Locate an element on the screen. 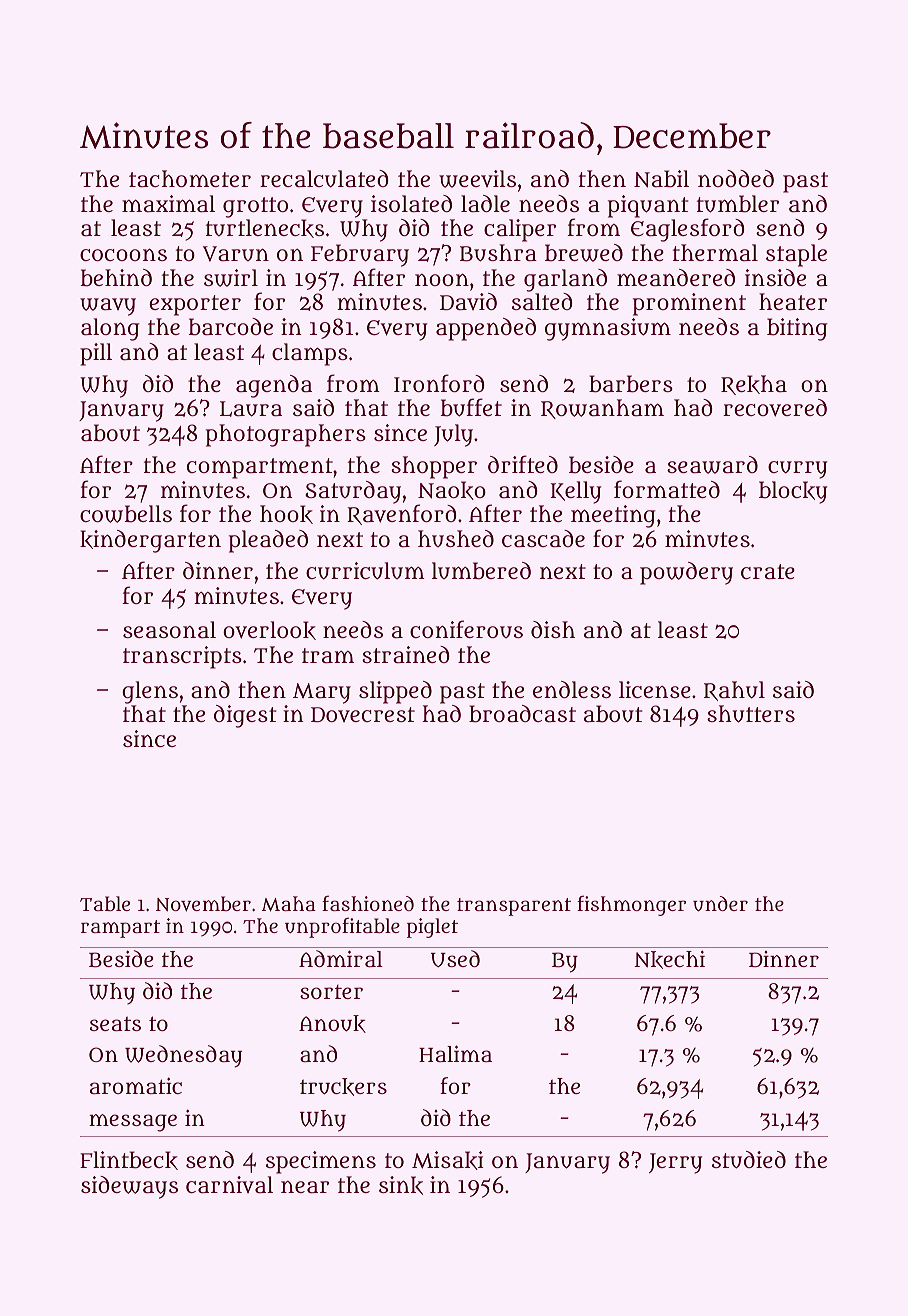 The image size is (908, 1316). formatted is located at coordinates (667, 489).
